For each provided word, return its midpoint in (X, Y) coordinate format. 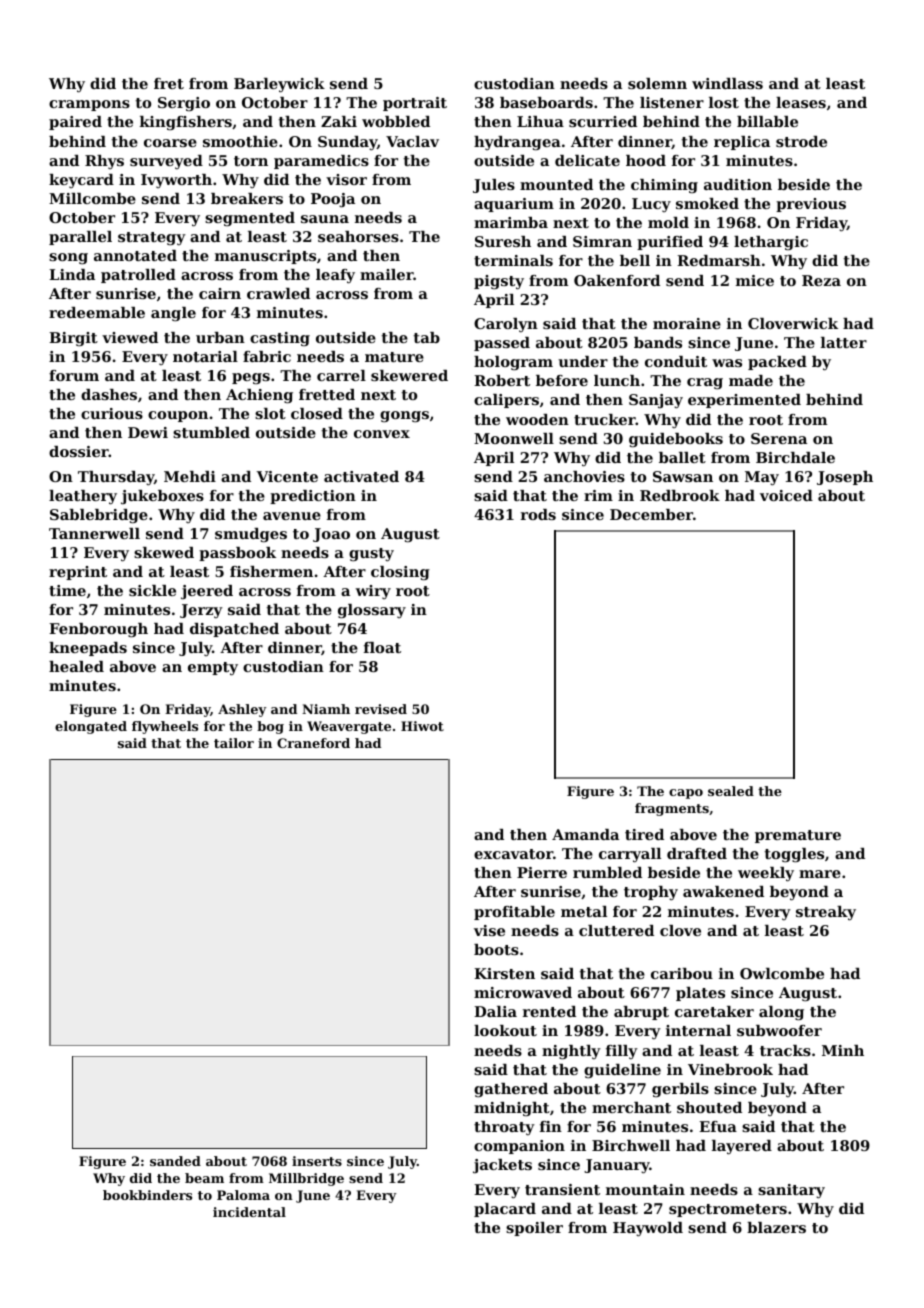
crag (705, 384)
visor (346, 179)
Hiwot (422, 726)
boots (496, 949)
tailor (234, 743)
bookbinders (147, 1195)
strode (801, 141)
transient (562, 1189)
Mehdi (190, 476)
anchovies (584, 476)
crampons (89, 105)
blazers (776, 1227)
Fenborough (98, 630)
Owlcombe (782, 973)
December (651, 514)
